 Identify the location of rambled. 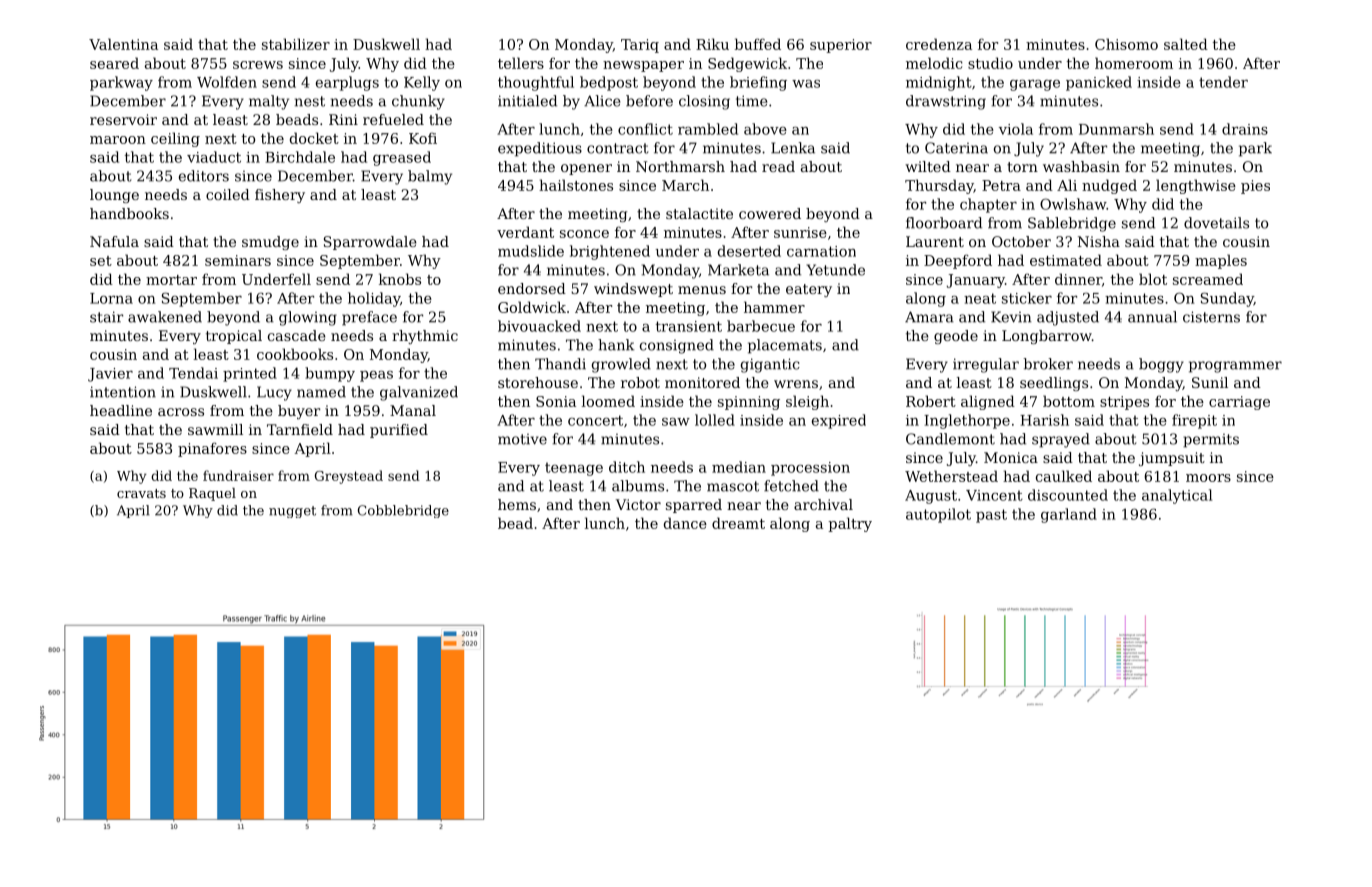
(708, 129).
